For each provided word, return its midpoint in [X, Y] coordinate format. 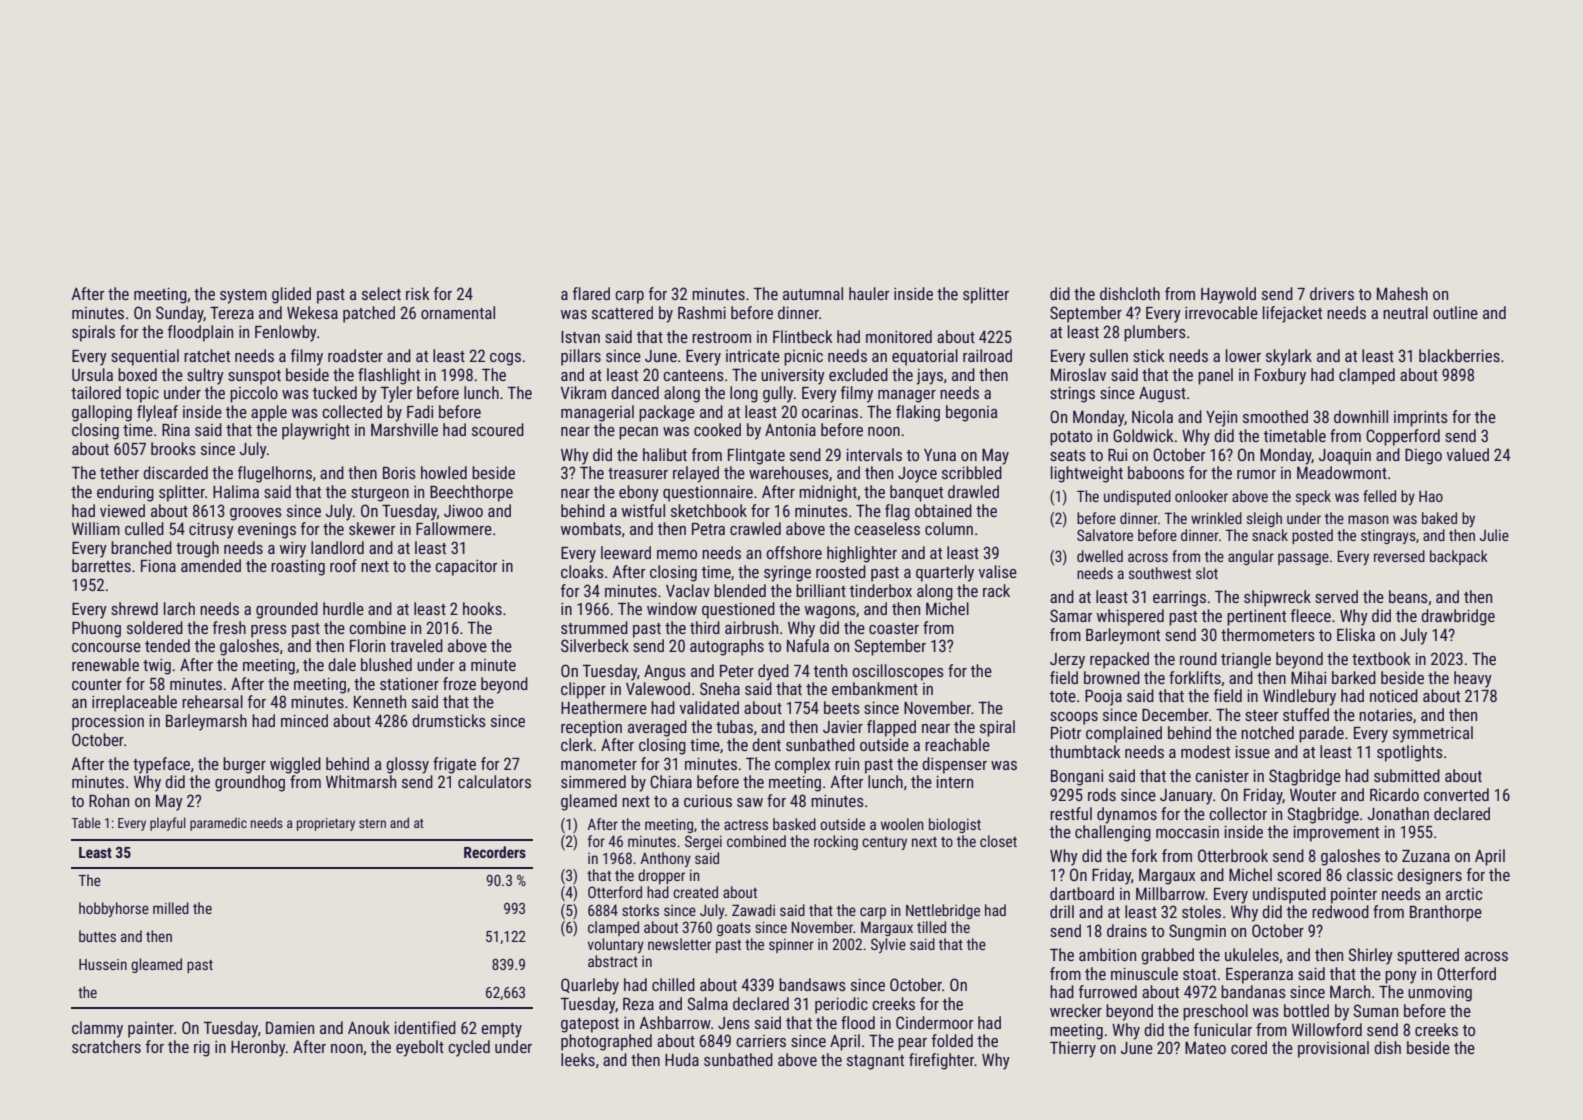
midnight [828, 493]
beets [842, 707]
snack [1270, 535]
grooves [256, 514]
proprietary [326, 824]
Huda [682, 1059]
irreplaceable [134, 703]
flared [591, 293]
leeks [578, 1059]
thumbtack [1085, 751]
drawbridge [1458, 617]
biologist [955, 825]
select [381, 293]
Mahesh [1402, 293]
